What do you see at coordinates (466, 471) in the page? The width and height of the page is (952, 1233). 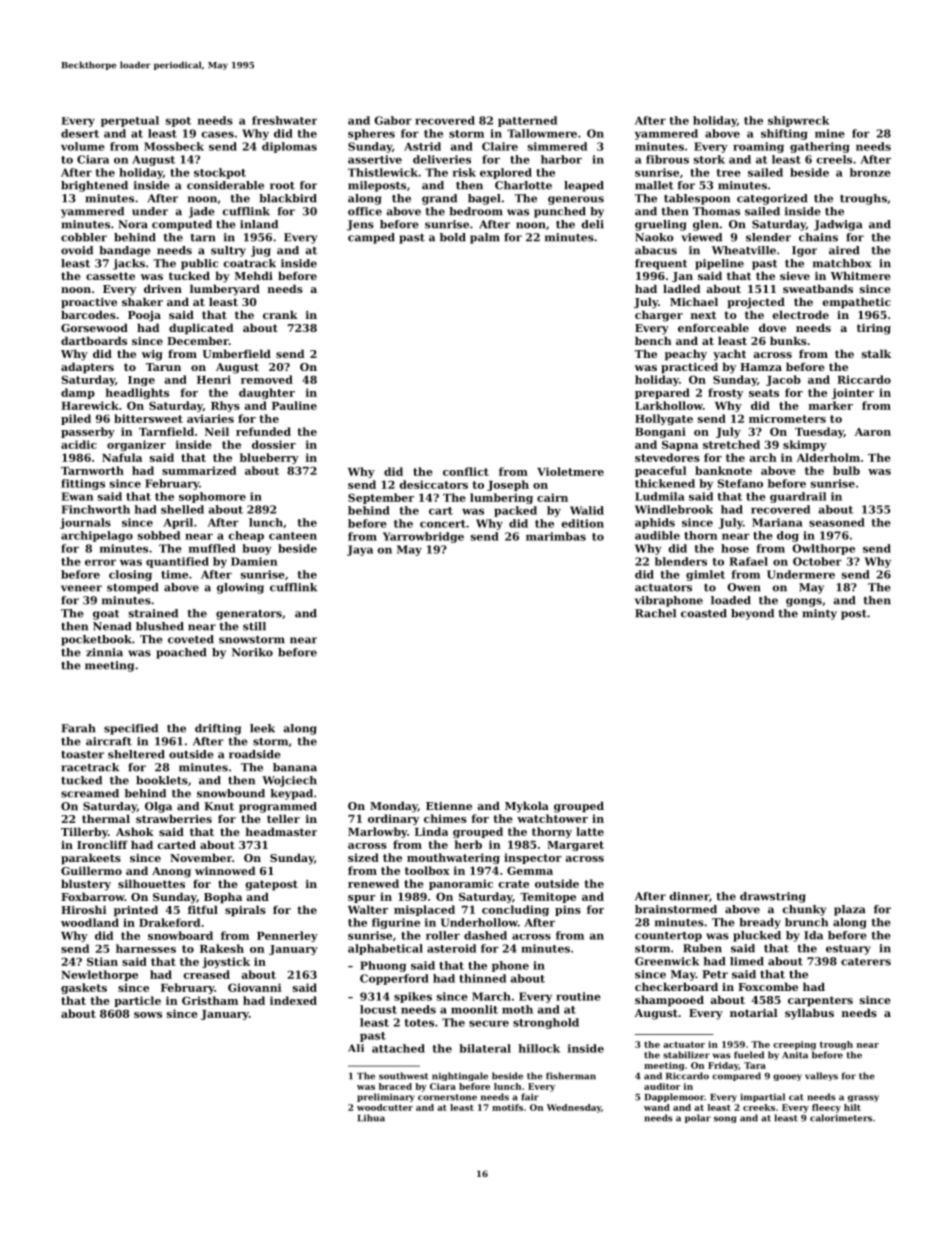 I see `conflict` at bounding box center [466, 471].
